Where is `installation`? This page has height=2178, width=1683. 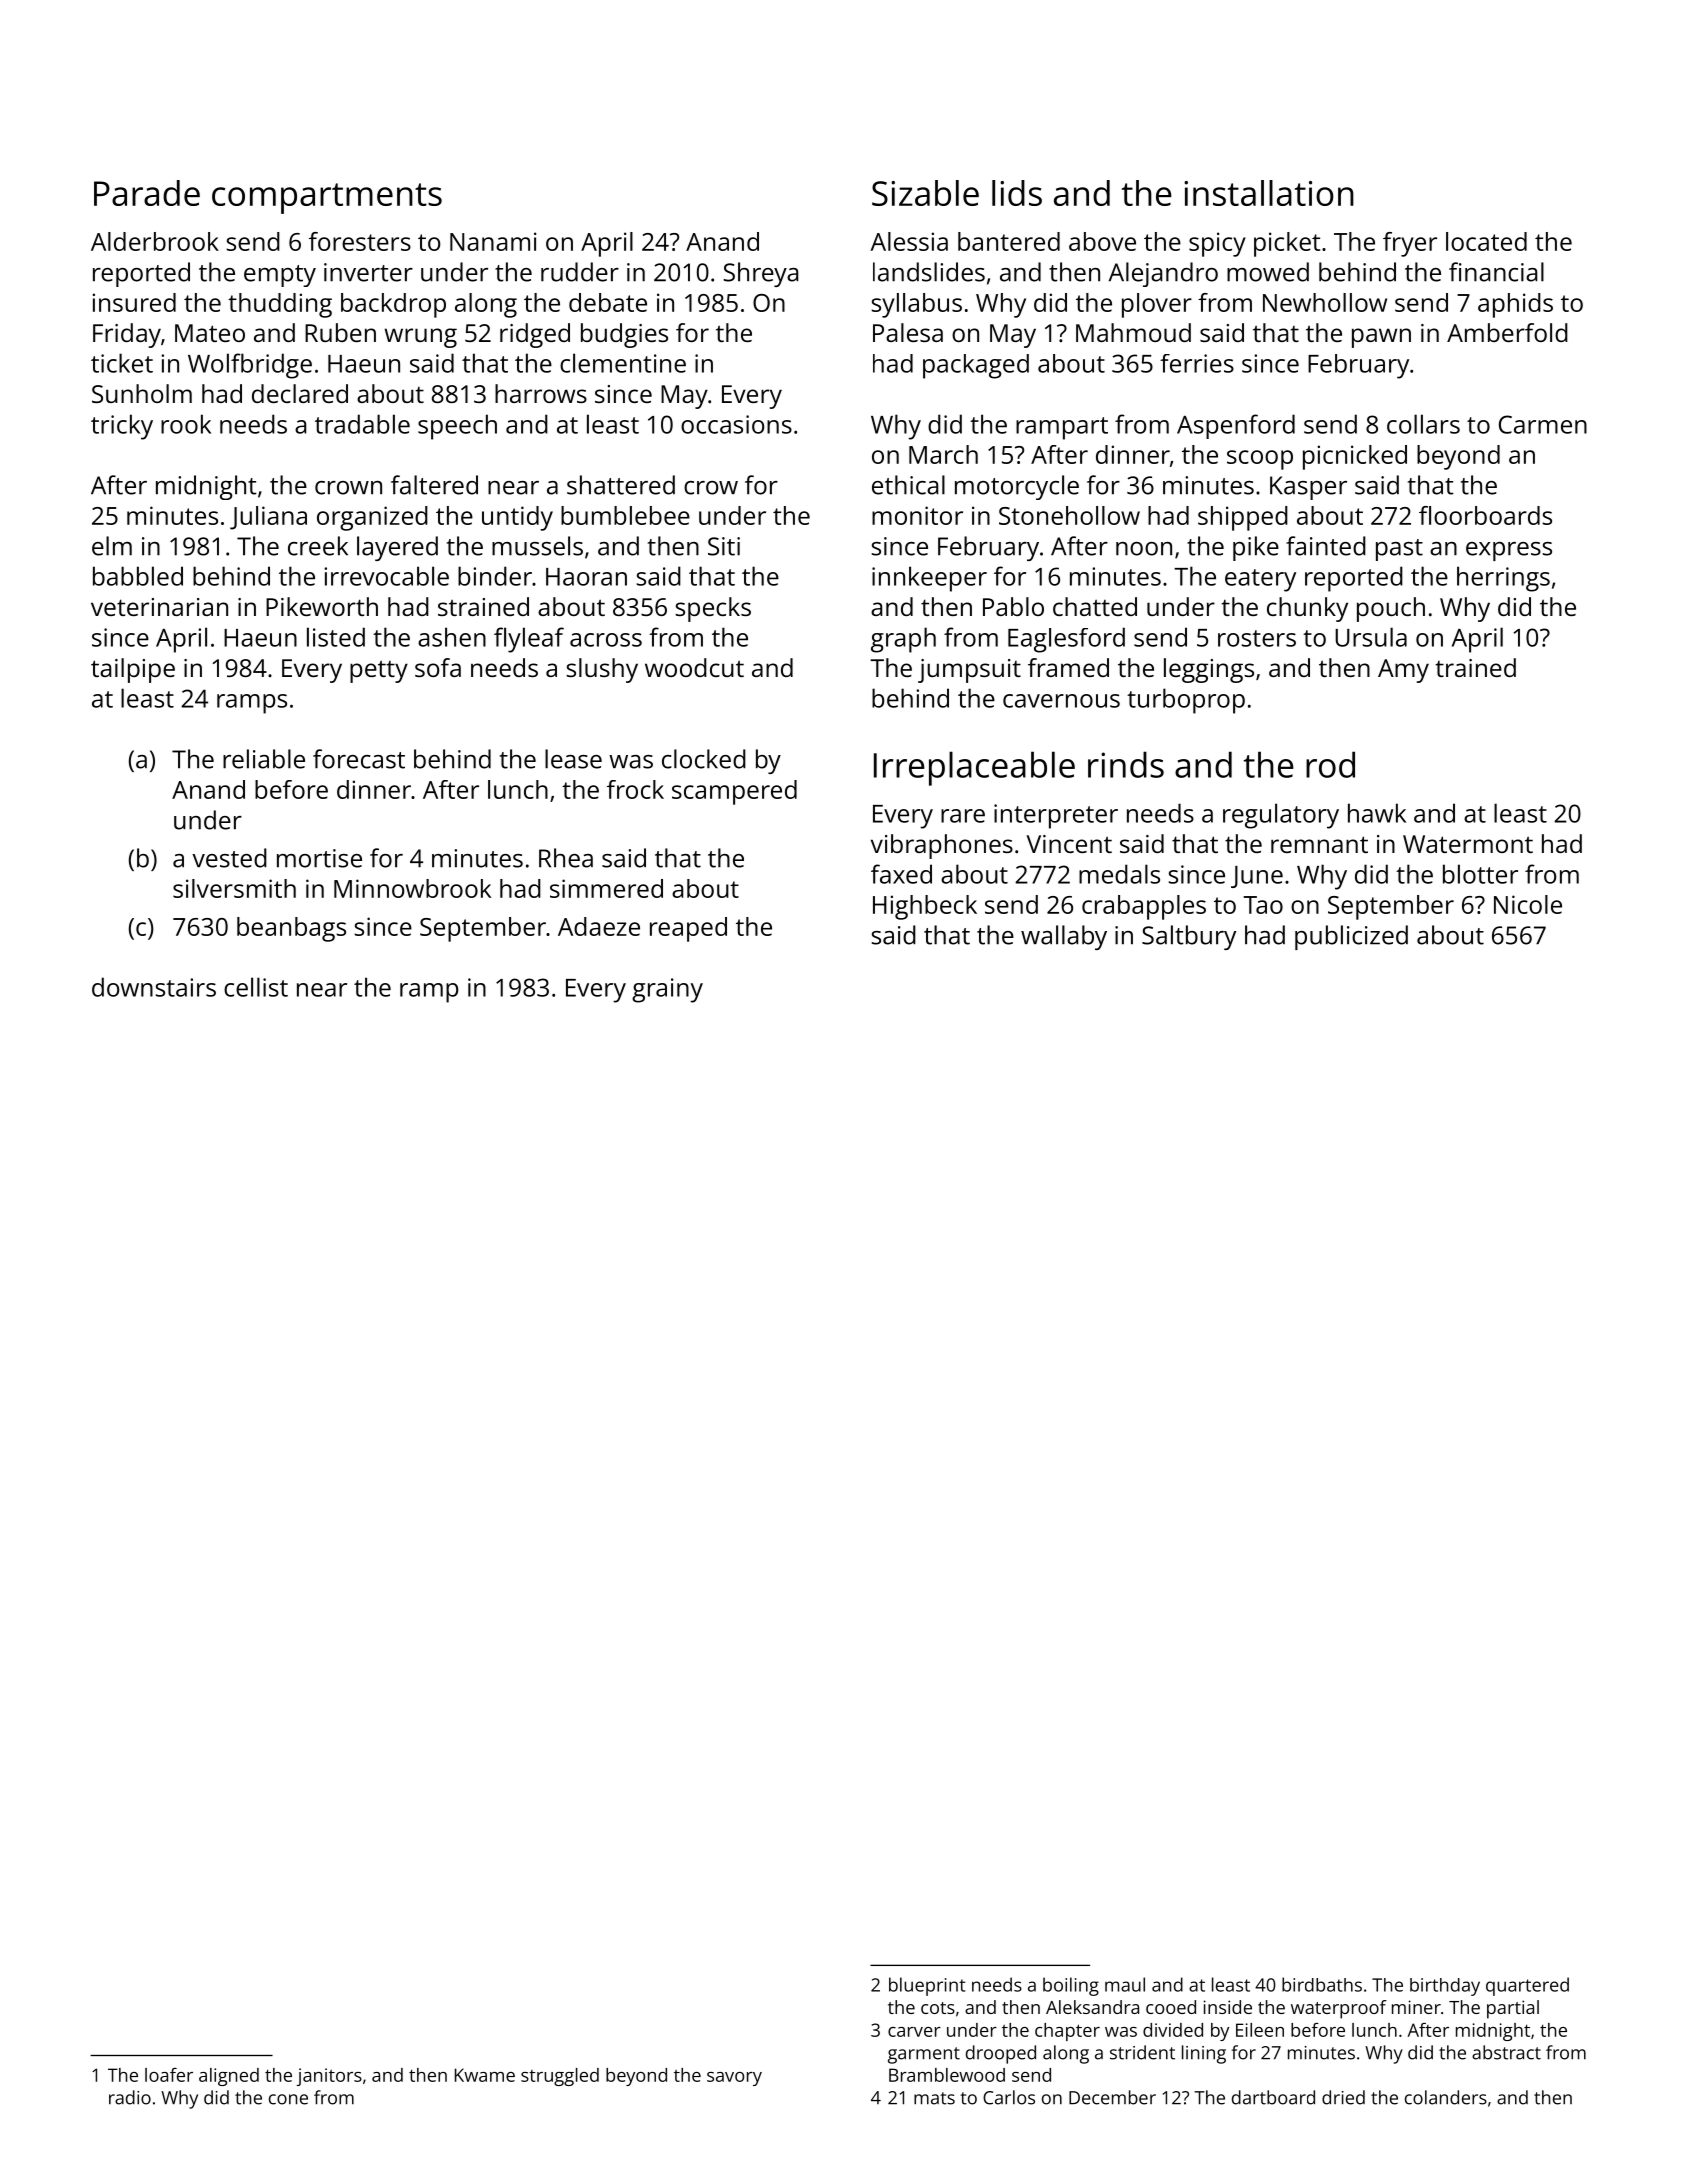 installation is located at coordinates (1269, 193).
